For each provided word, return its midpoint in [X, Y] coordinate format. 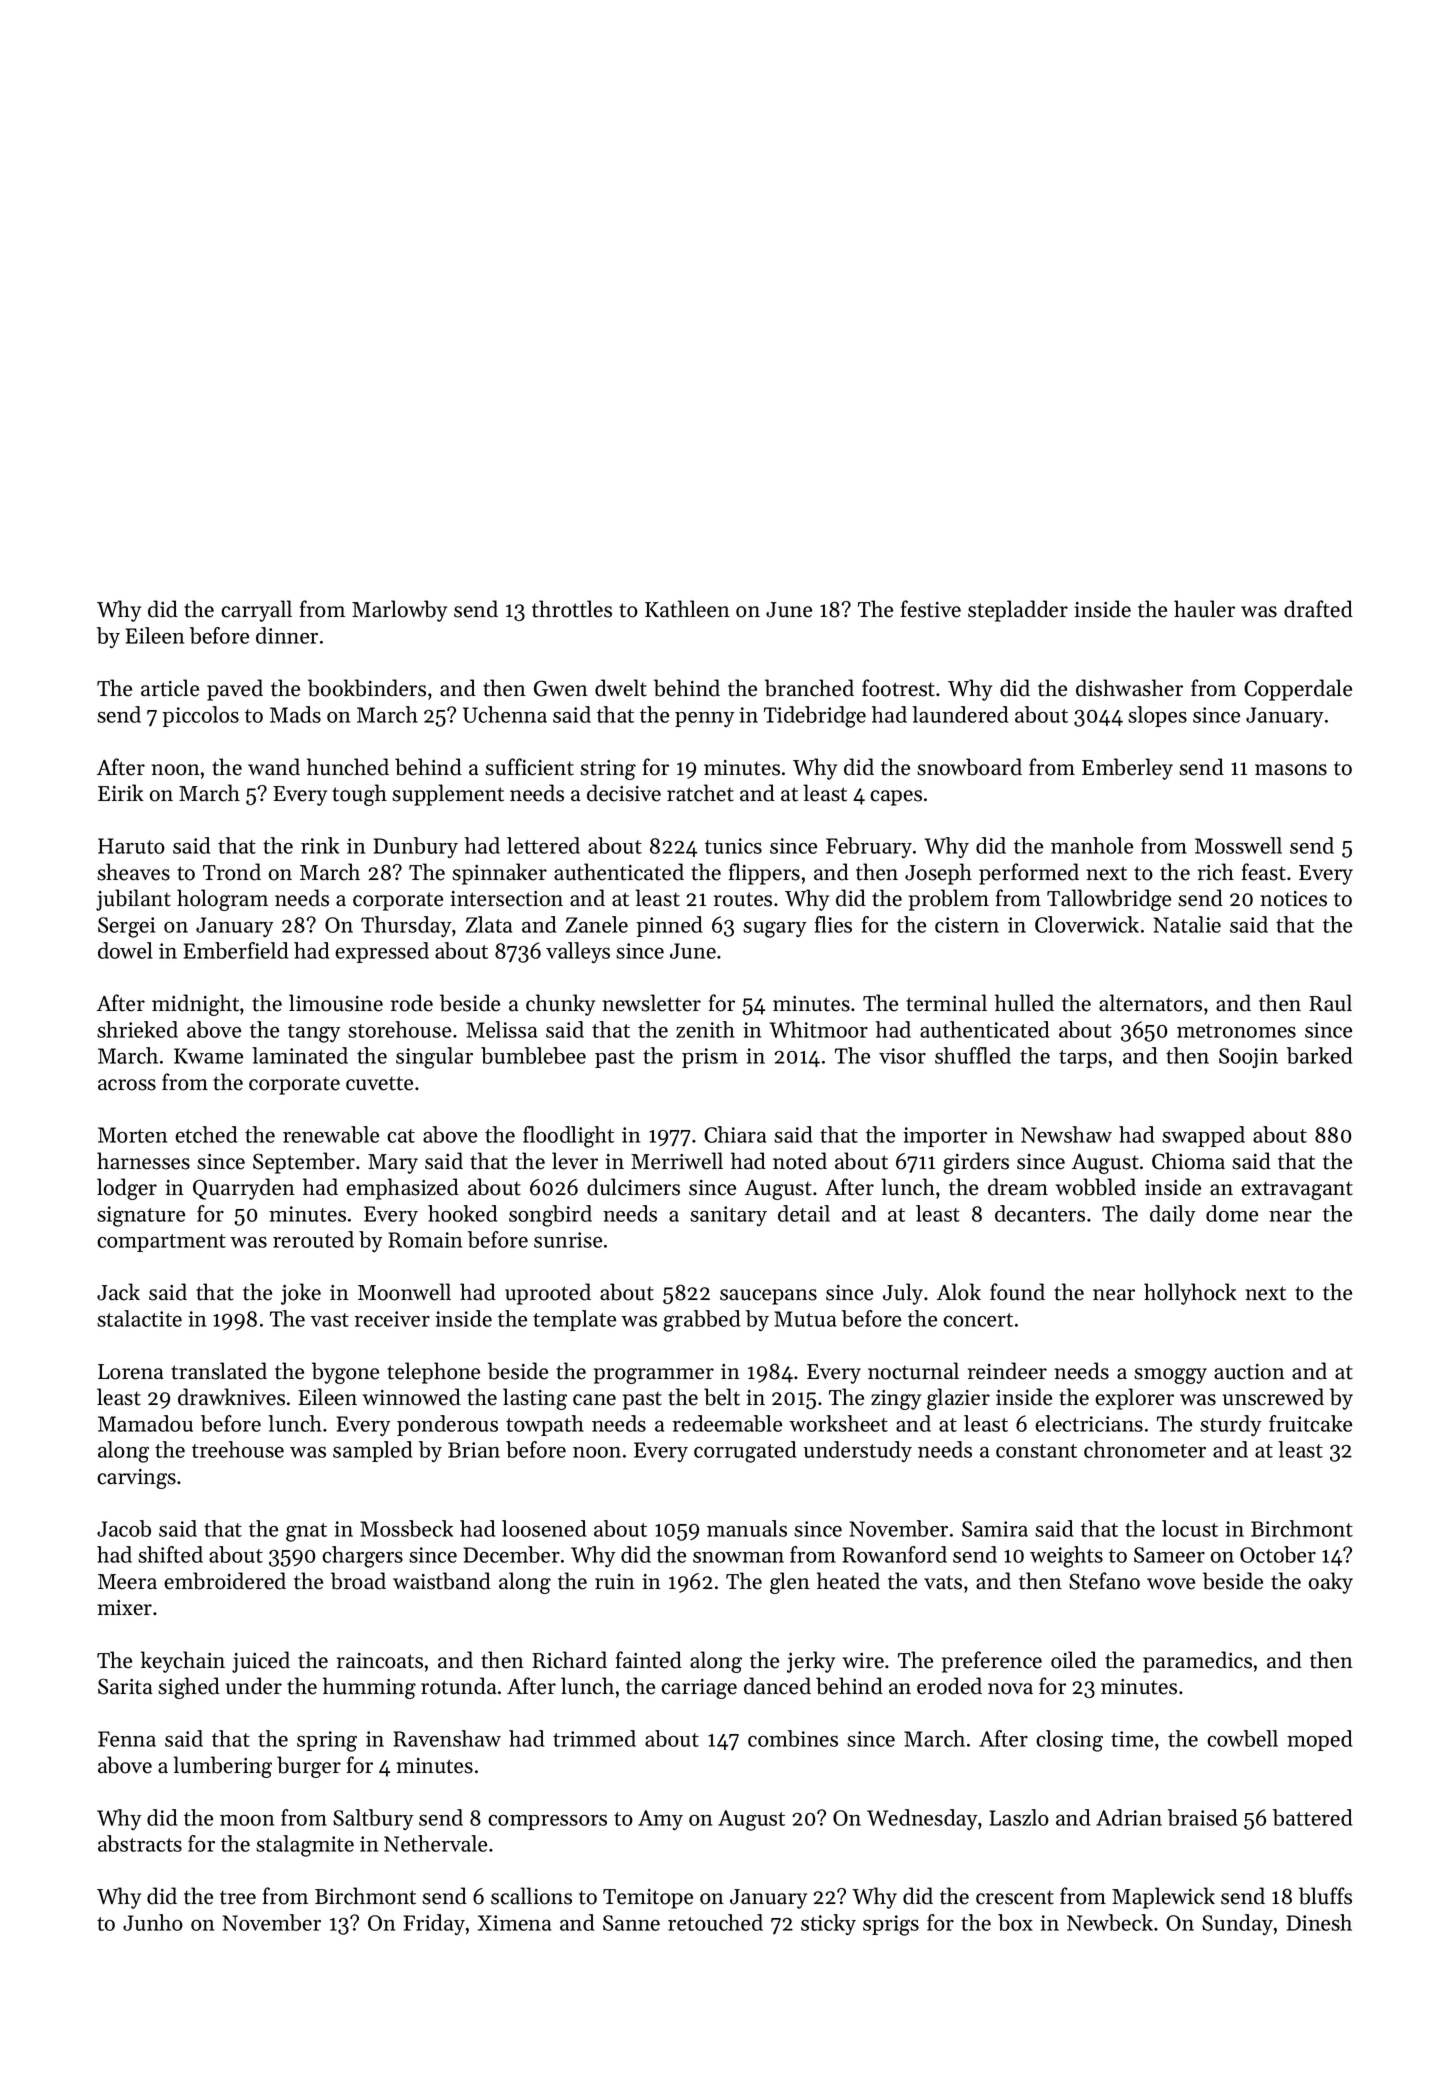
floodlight [568, 1137]
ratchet [700, 793]
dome [1232, 1213]
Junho [153, 1922]
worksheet [838, 1423]
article [170, 688]
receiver [392, 1319]
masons [1291, 770]
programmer [654, 1376]
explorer [1134, 1399]
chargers [362, 1557]
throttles [572, 609]
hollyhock [1190, 1294]
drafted [1318, 609]
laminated [300, 1055]
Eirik [121, 792]
